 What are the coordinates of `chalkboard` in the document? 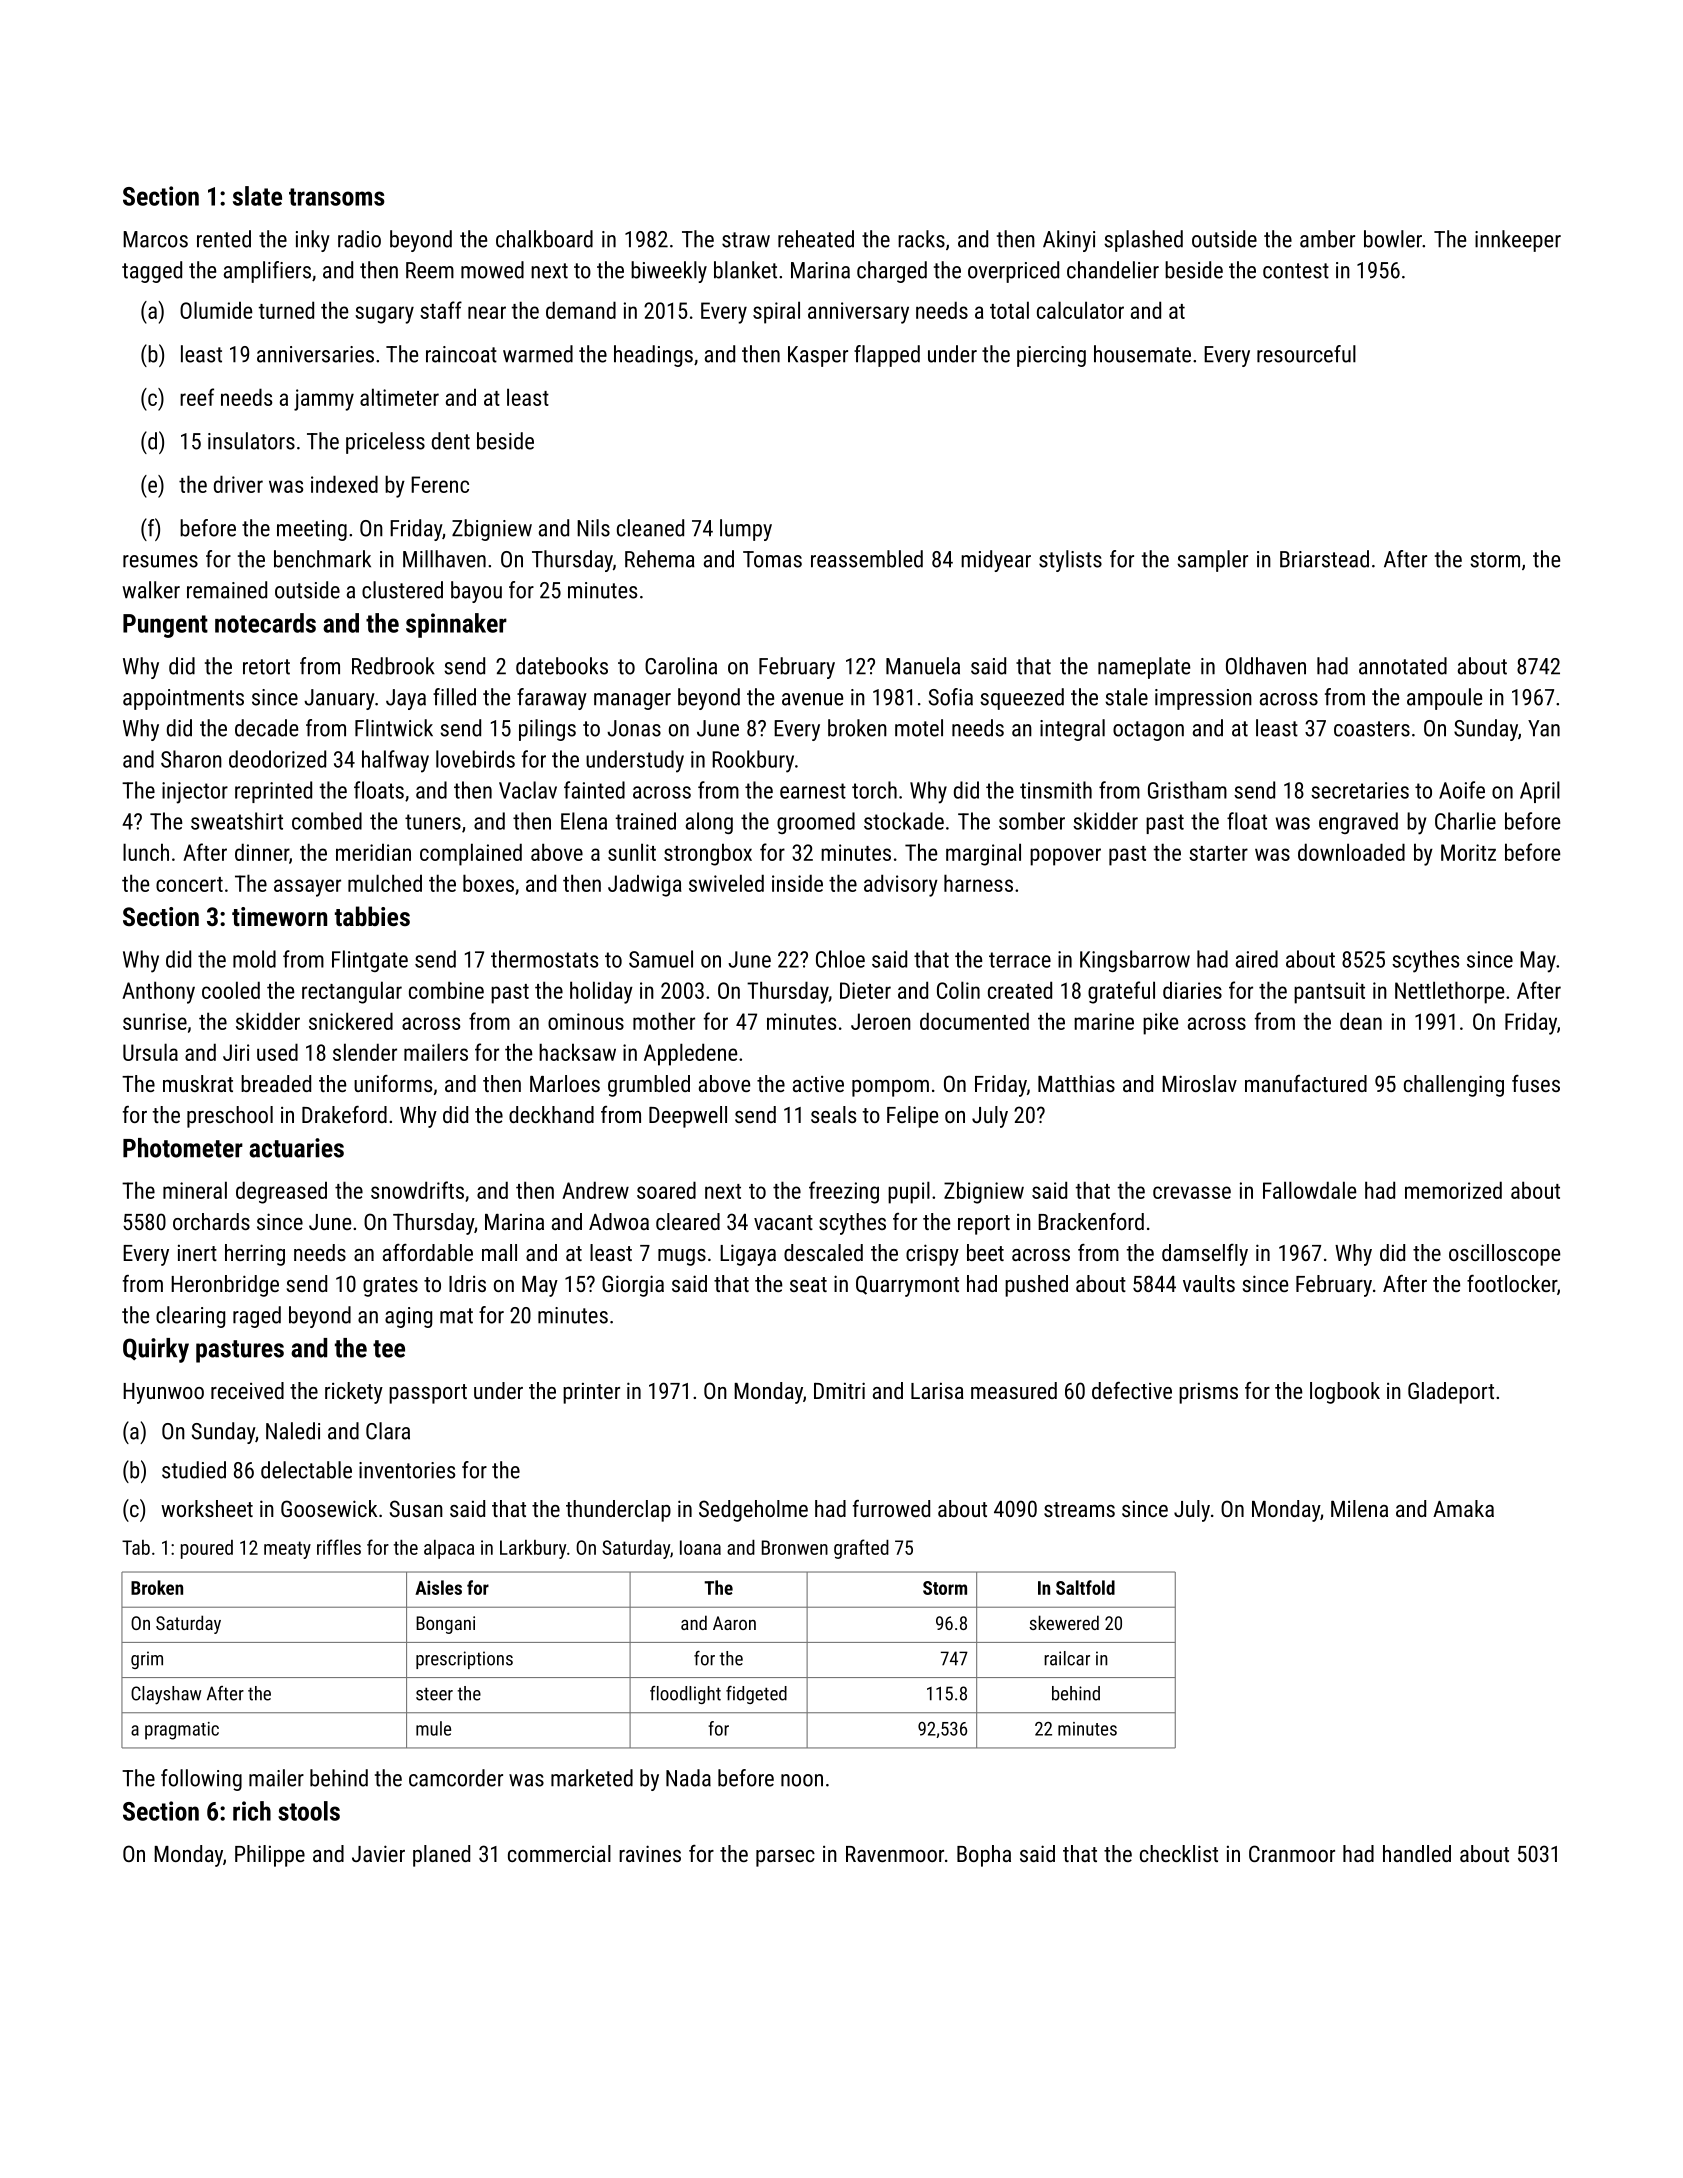 It's located at (544, 239).
